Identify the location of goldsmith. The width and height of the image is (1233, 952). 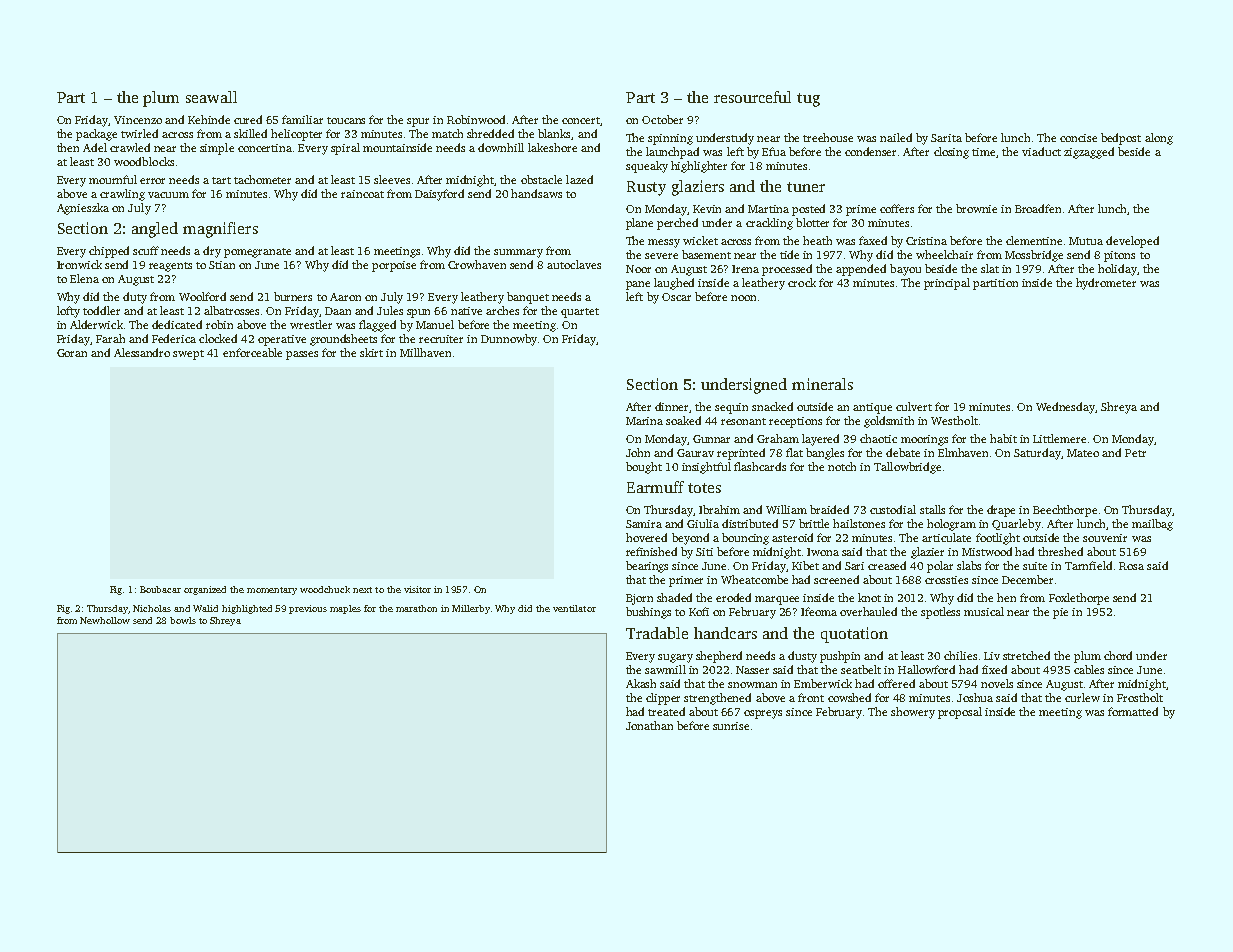
(889, 422).
